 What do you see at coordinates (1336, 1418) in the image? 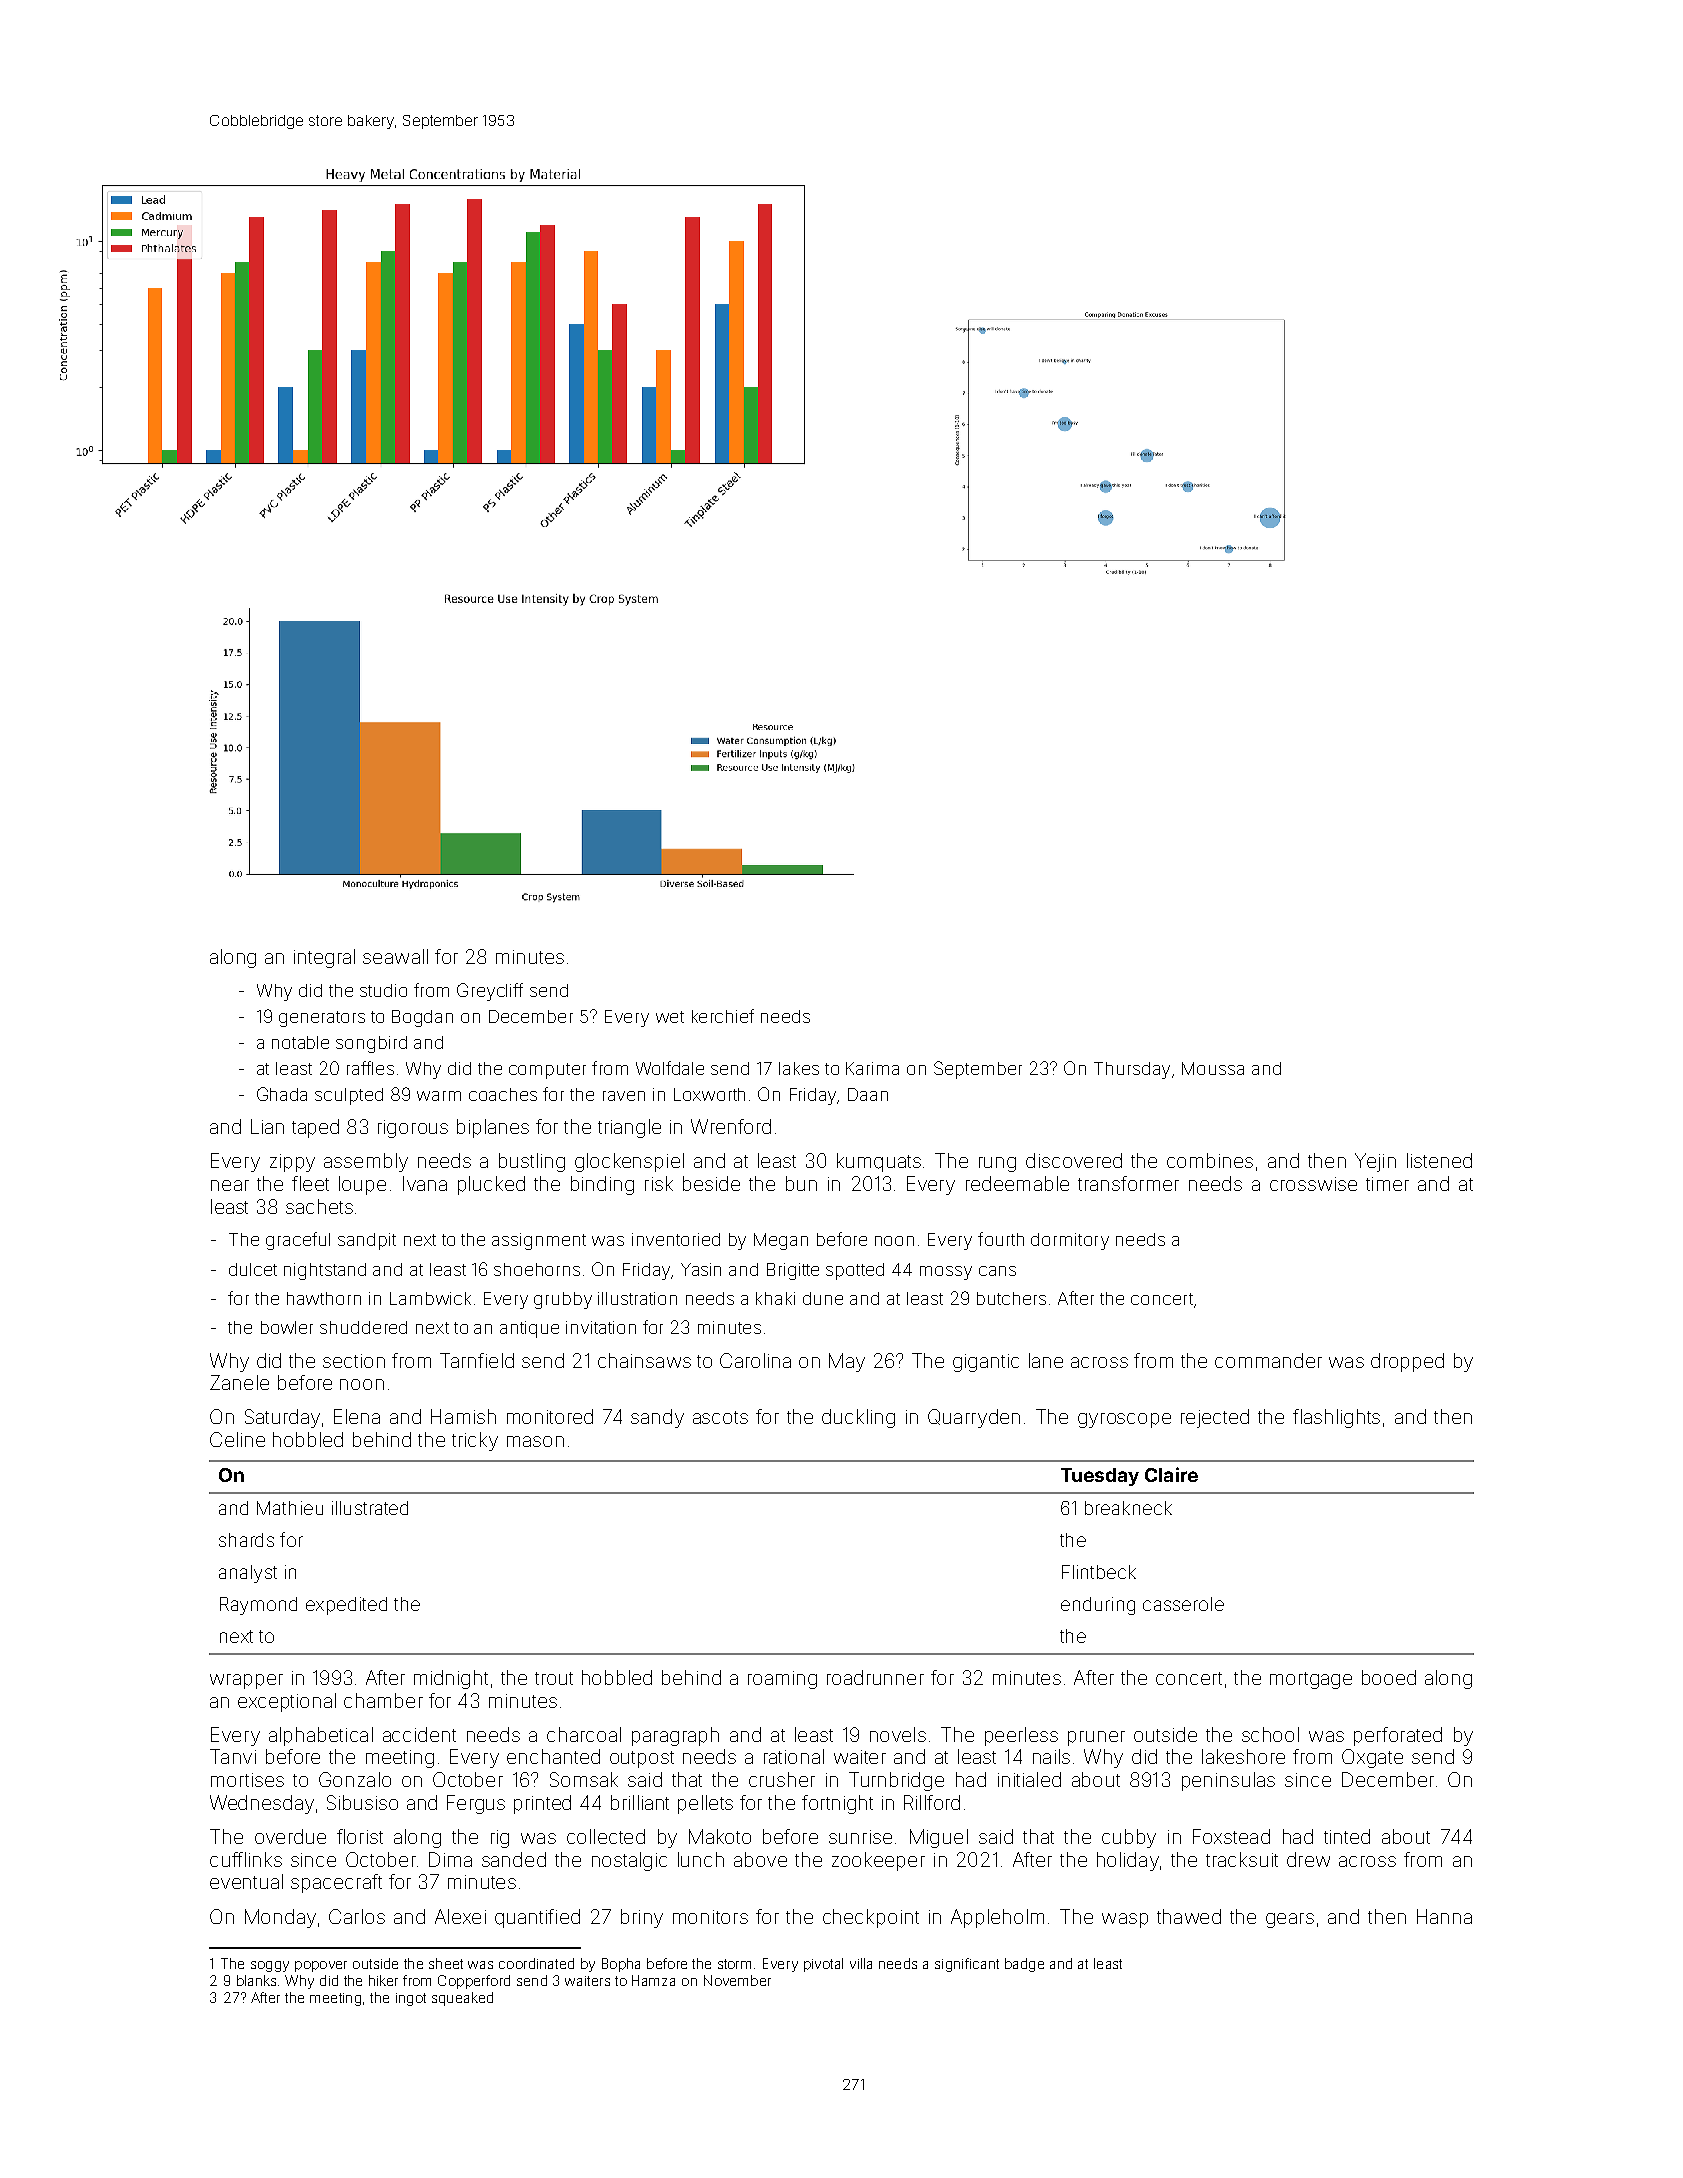
I see `flashlights` at bounding box center [1336, 1418].
